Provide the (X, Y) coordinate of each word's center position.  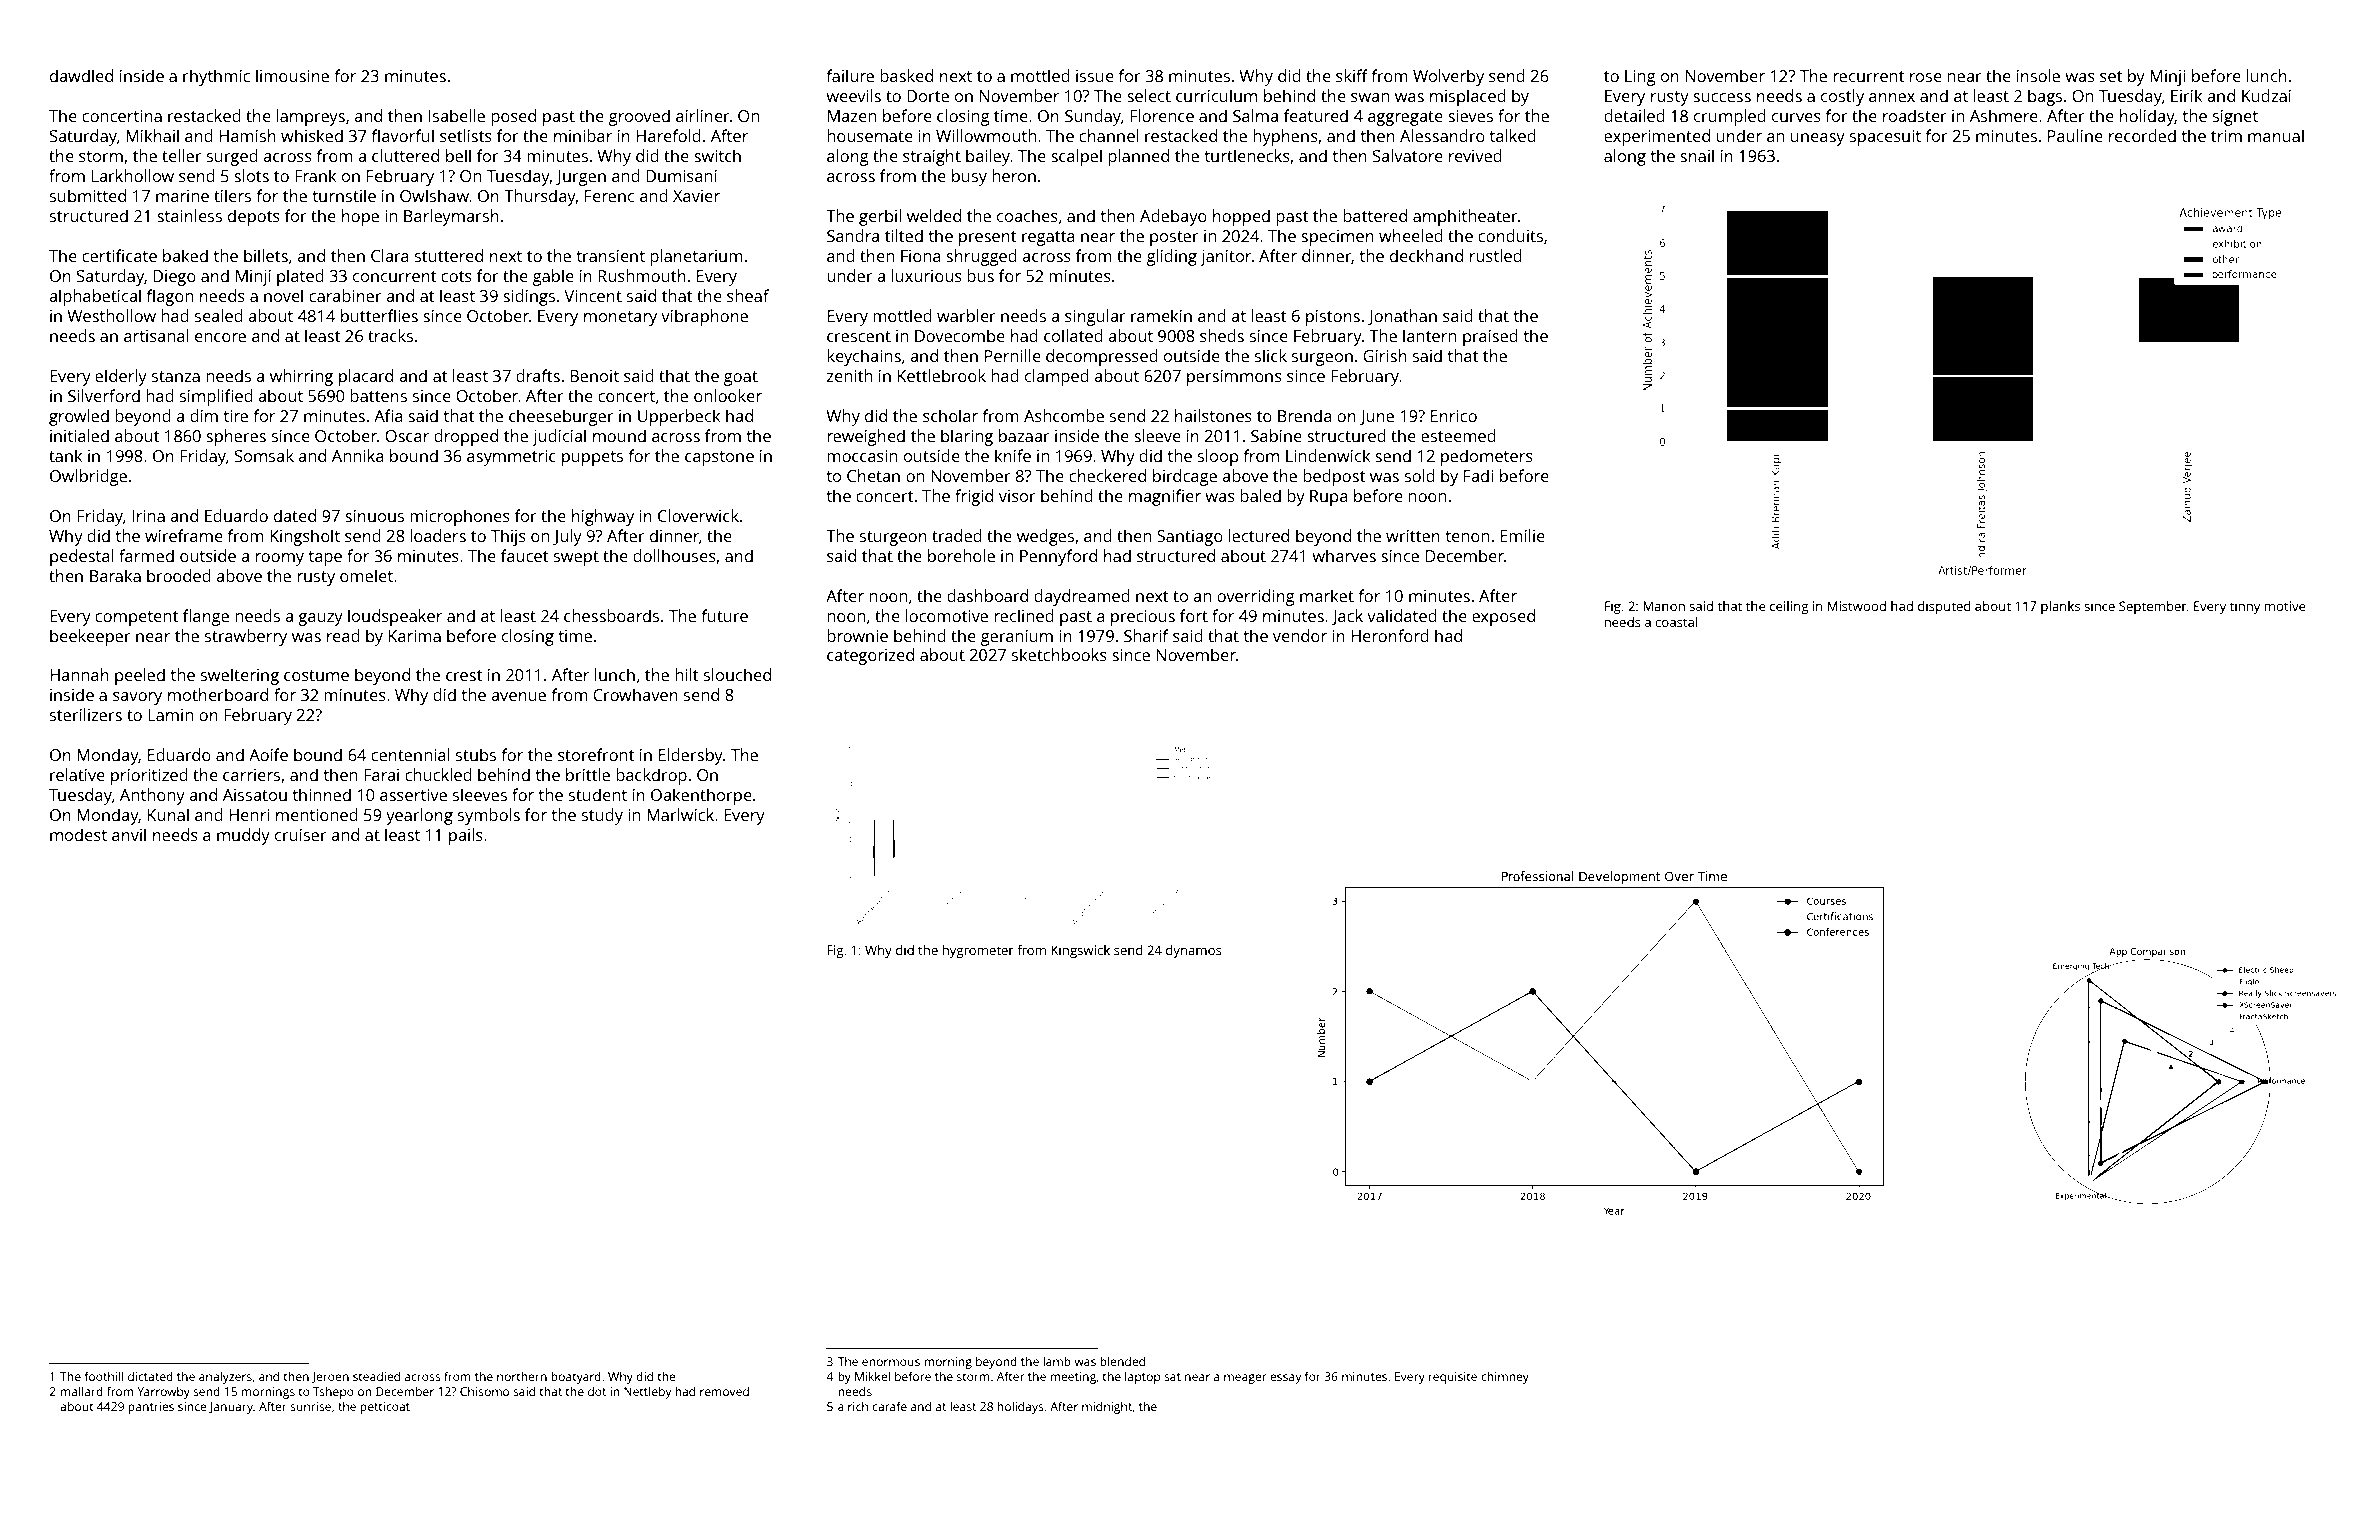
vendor (1300, 635)
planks (2060, 607)
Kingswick (1080, 951)
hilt (686, 674)
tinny (2245, 607)
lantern (1429, 335)
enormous (891, 1362)
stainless (189, 215)
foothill (104, 1376)
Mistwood (1857, 606)
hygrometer (978, 951)
